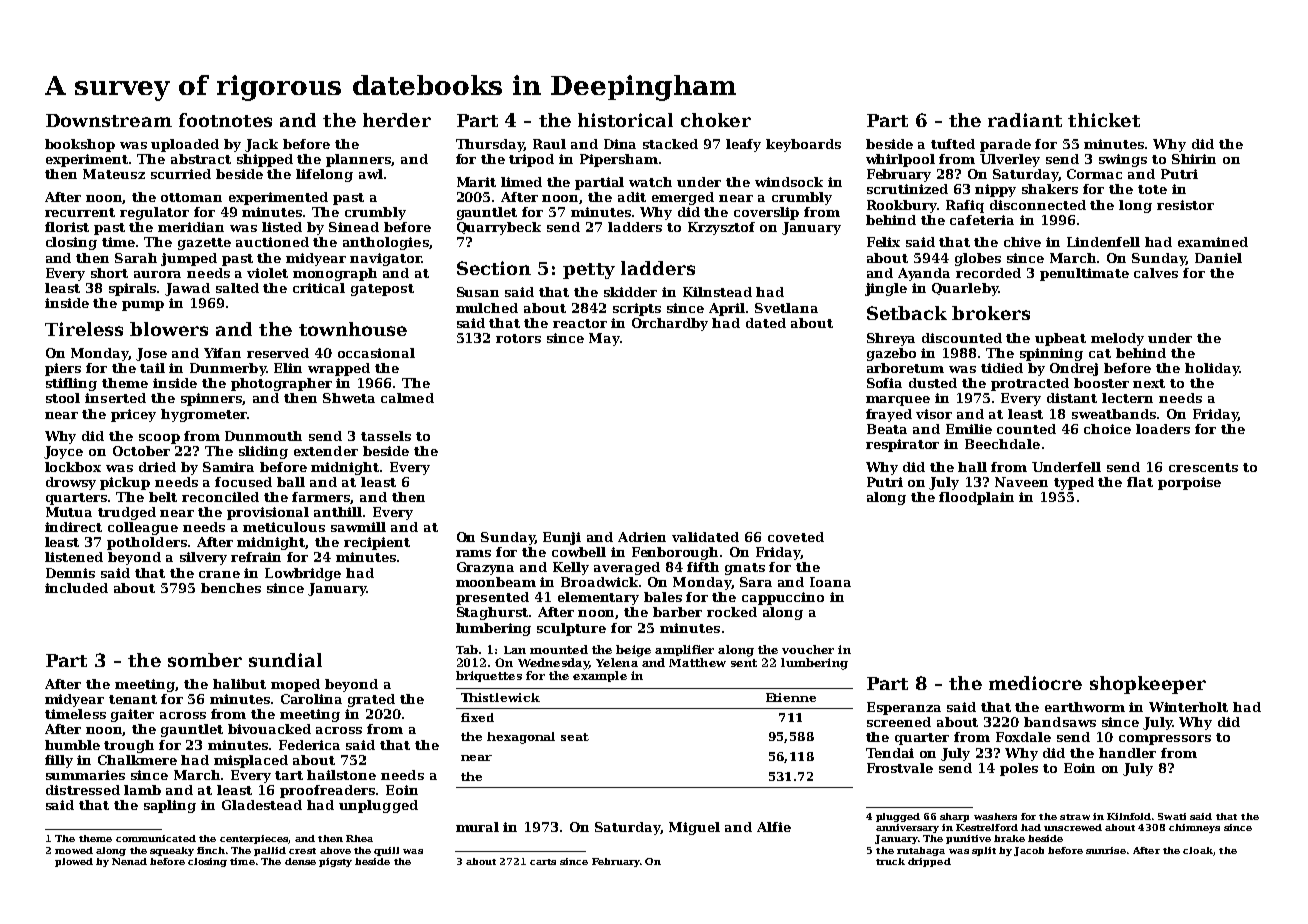  Describe the element at coordinates (604, 339) in the screenshot. I see `May` at that location.
